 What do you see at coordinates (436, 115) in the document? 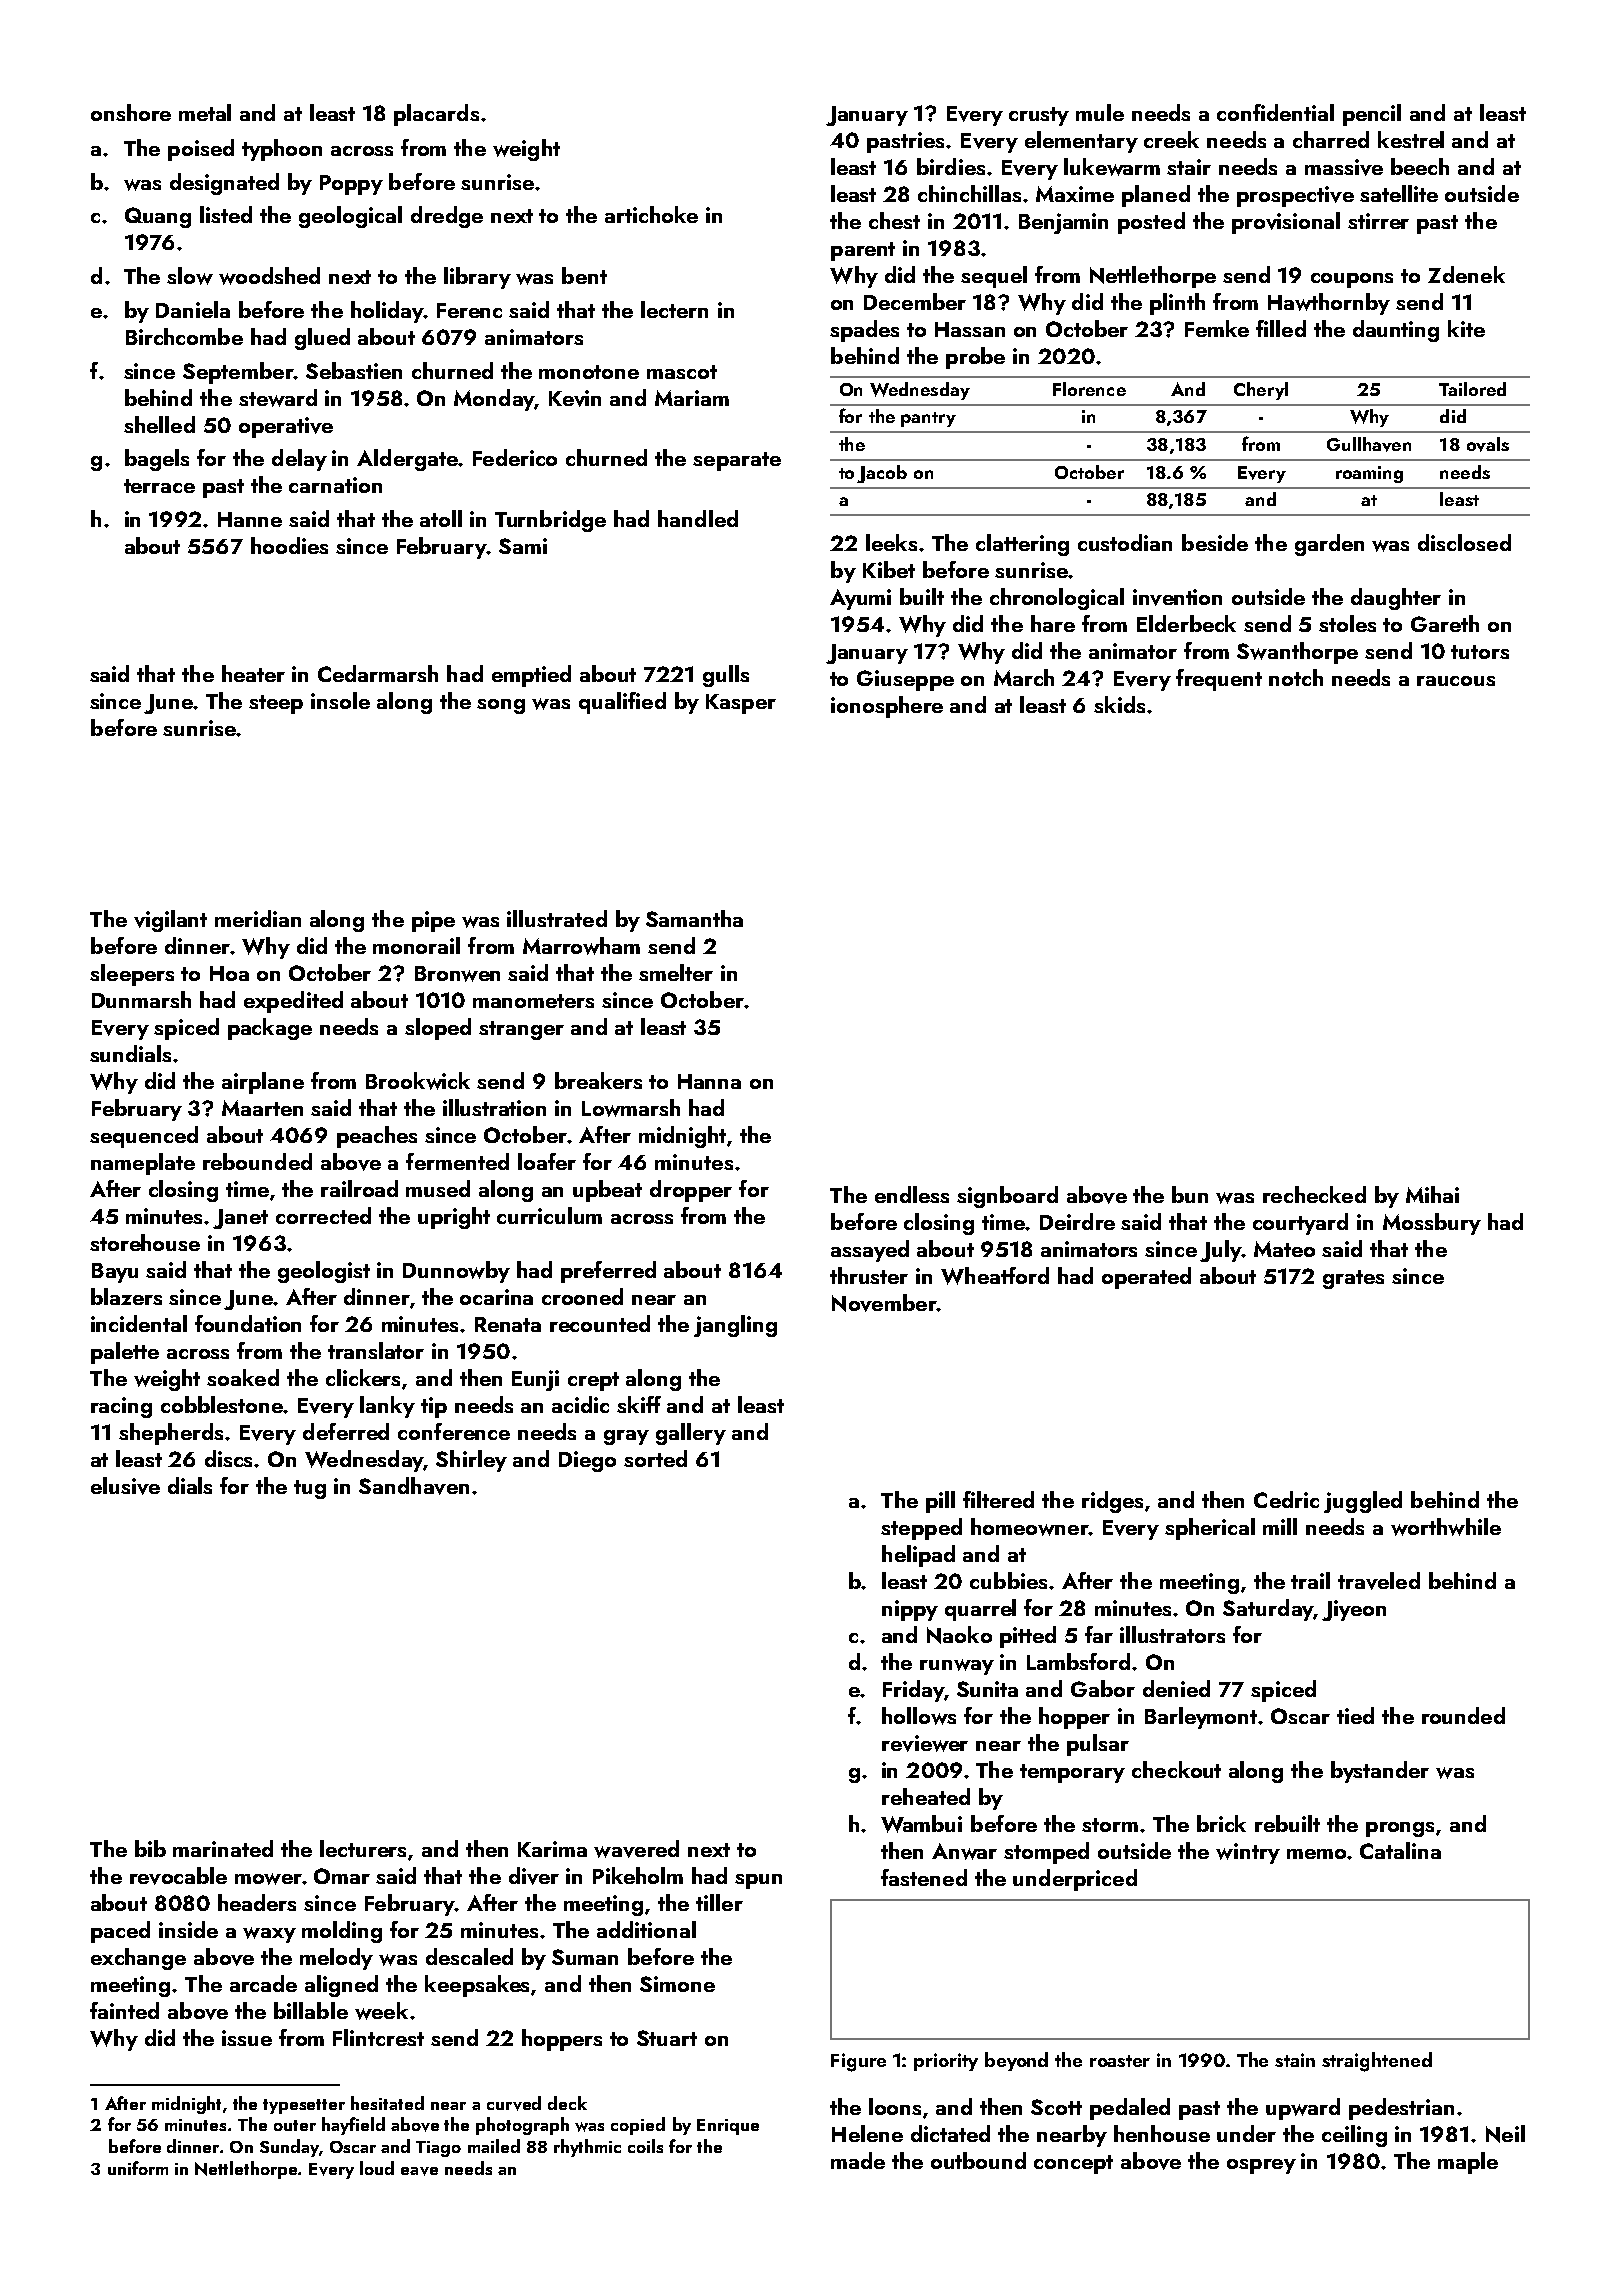
I see `placards` at bounding box center [436, 115].
